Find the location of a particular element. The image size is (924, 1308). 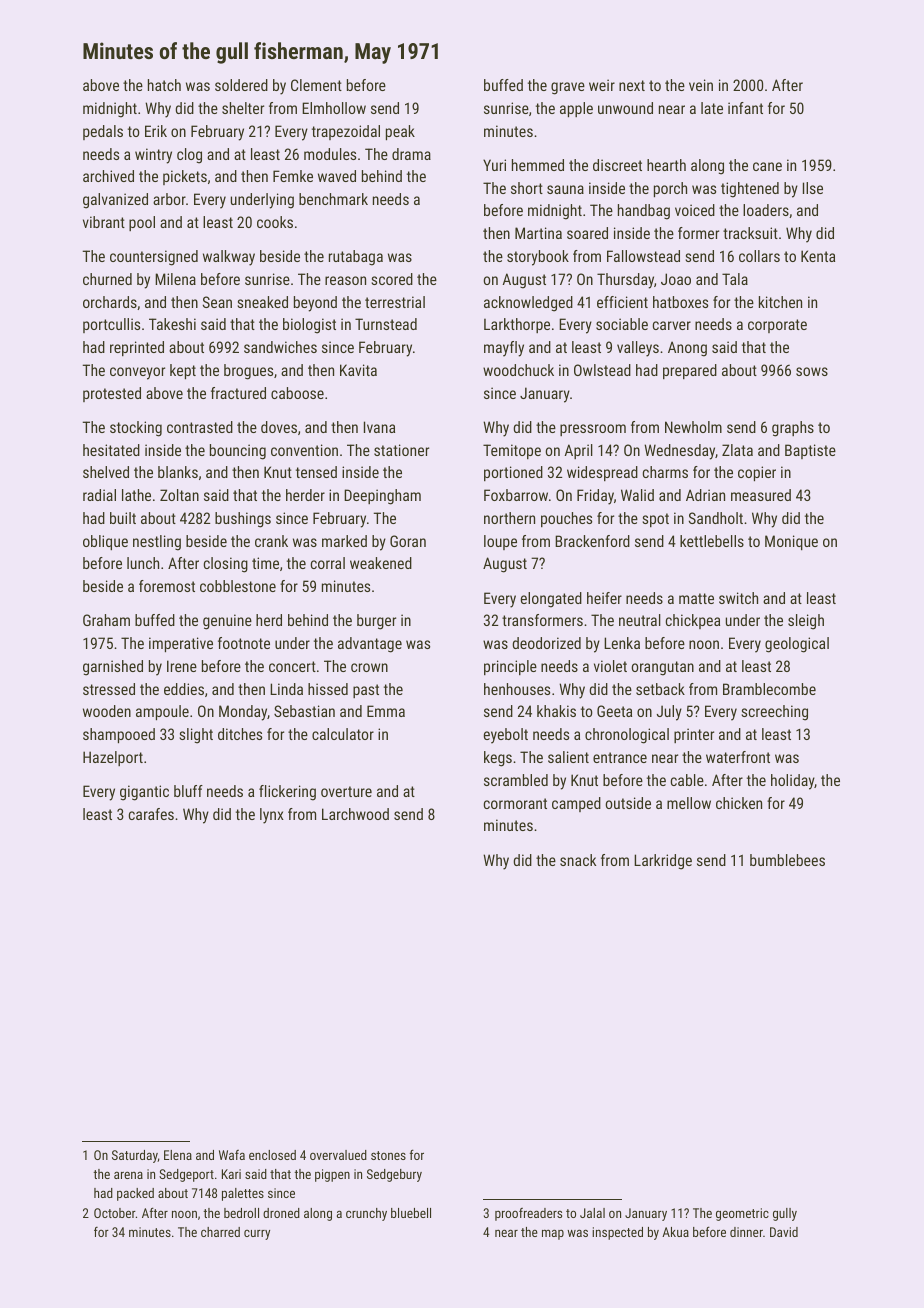

geometric is located at coordinates (742, 1214).
